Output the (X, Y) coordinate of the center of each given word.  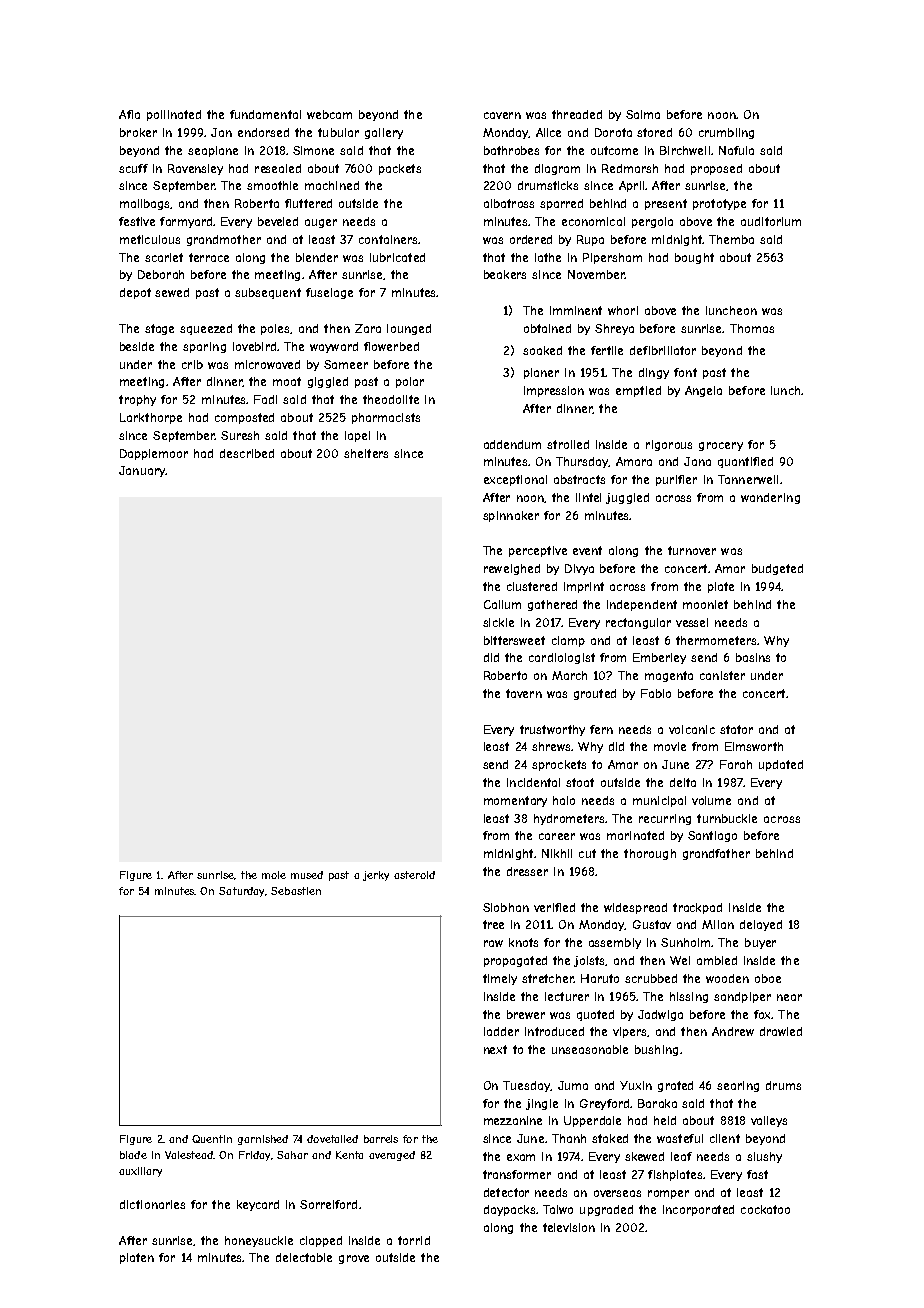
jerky (376, 876)
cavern (502, 115)
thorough (650, 854)
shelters (366, 453)
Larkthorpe (151, 418)
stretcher (547, 978)
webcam (329, 114)
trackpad (697, 908)
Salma (643, 114)
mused (307, 875)
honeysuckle (259, 1241)
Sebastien (296, 891)
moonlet (705, 604)
